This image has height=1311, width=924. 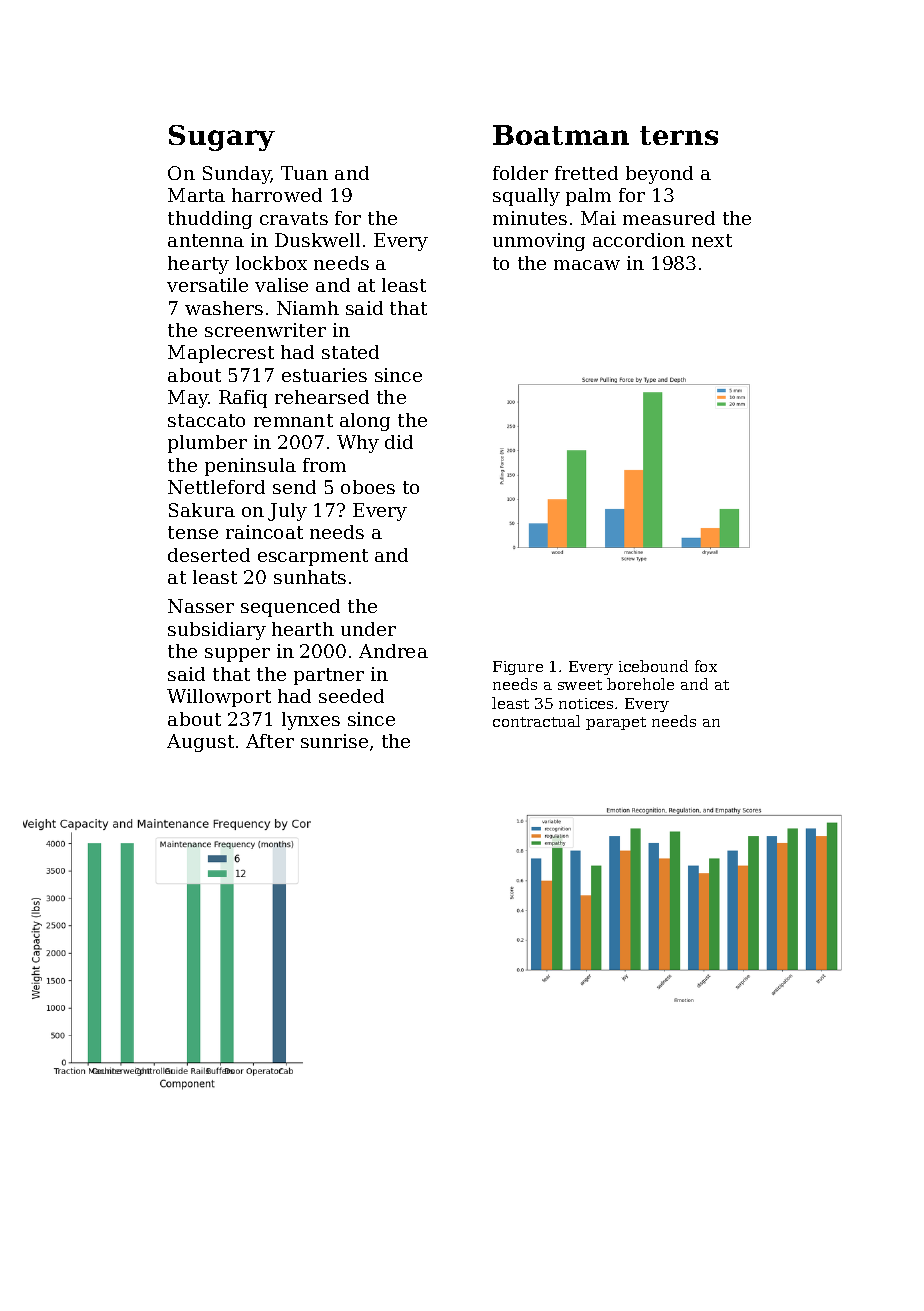 What do you see at coordinates (561, 135) in the image?
I see `Boatman` at bounding box center [561, 135].
